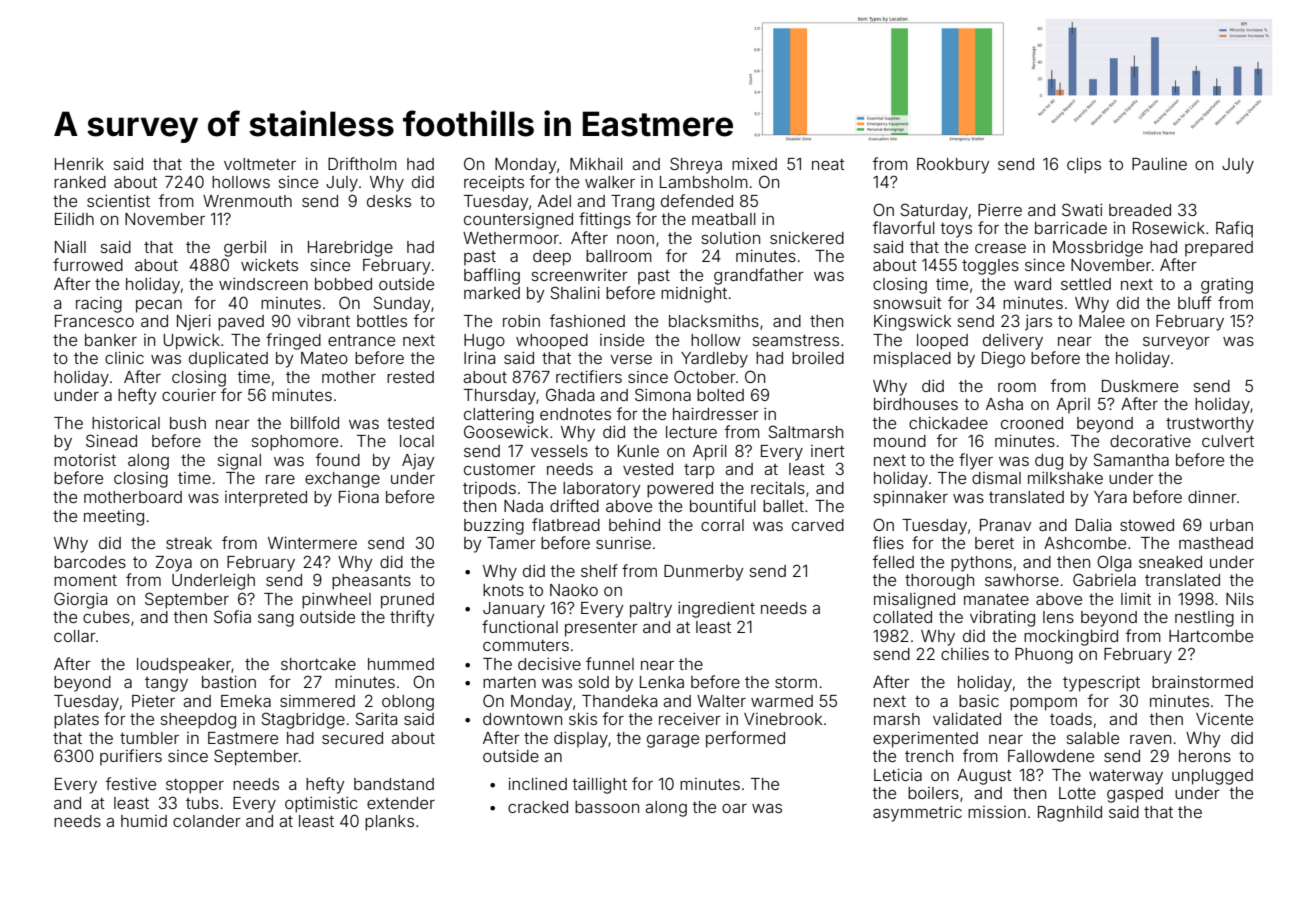  What do you see at coordinates (990, 267) in the screenshot?
I see `toggles` at bounding box center [990, 267].
